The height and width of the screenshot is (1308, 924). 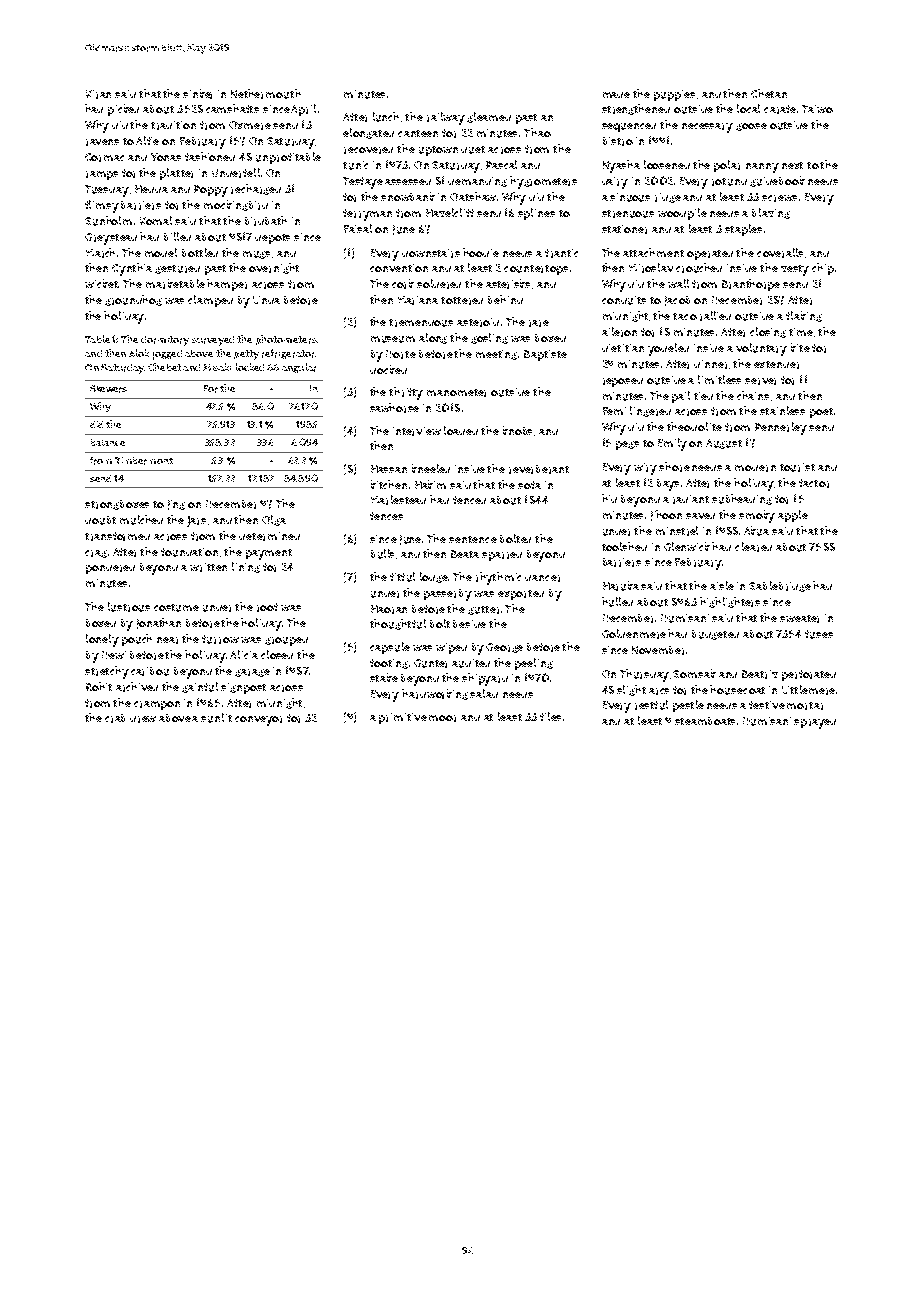 What do you see at coordinates (250, 125) in the screenshot?
I see `Oxmere` at bounding box center [250, 125].
